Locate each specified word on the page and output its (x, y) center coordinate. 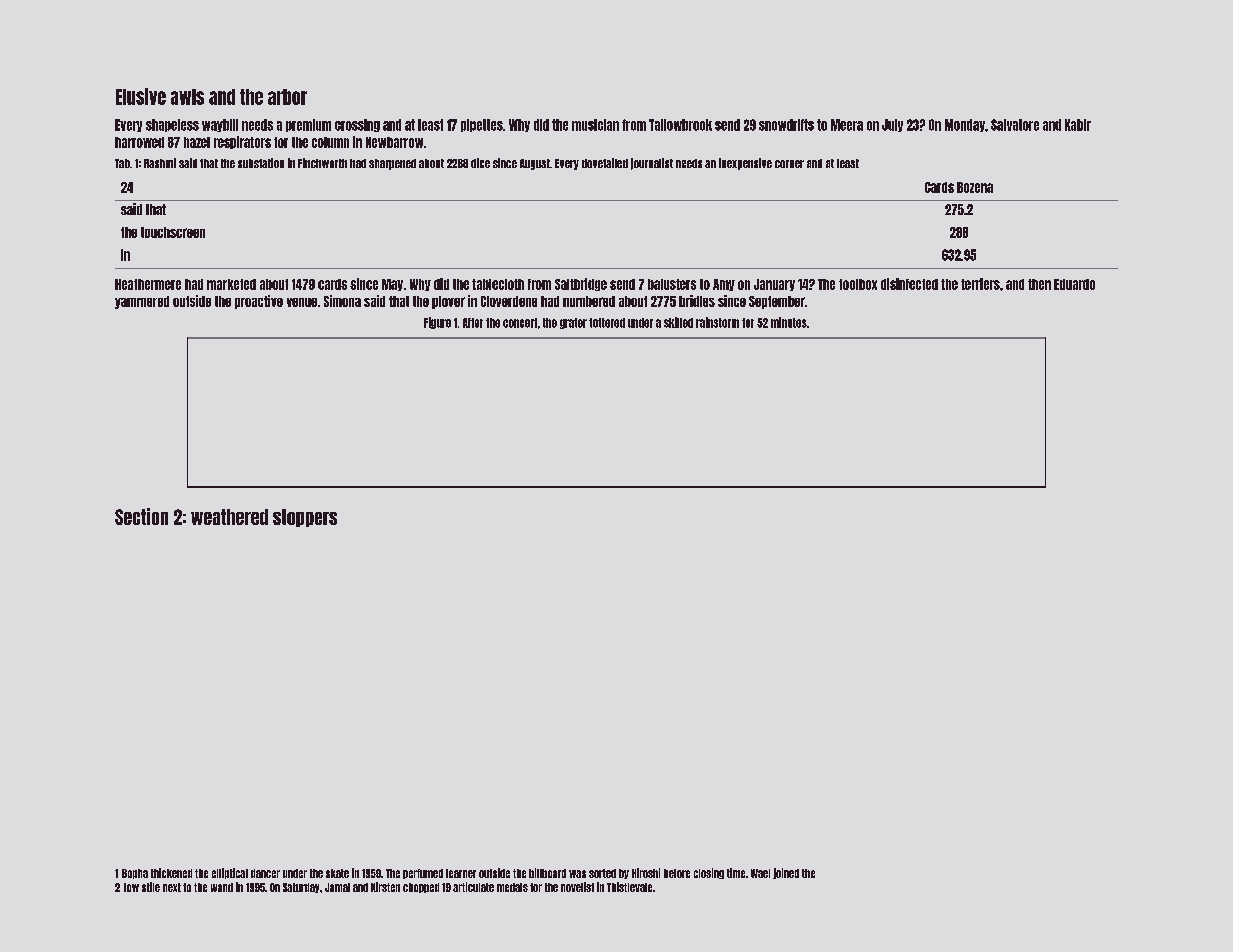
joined (786, 873)
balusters (672, 284)
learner (461, 873)
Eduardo (1074, 284)
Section (141, 516)
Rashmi (160, 163)
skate (337, 873)
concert (520, 323)
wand (222, 887)
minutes (789, 322)
